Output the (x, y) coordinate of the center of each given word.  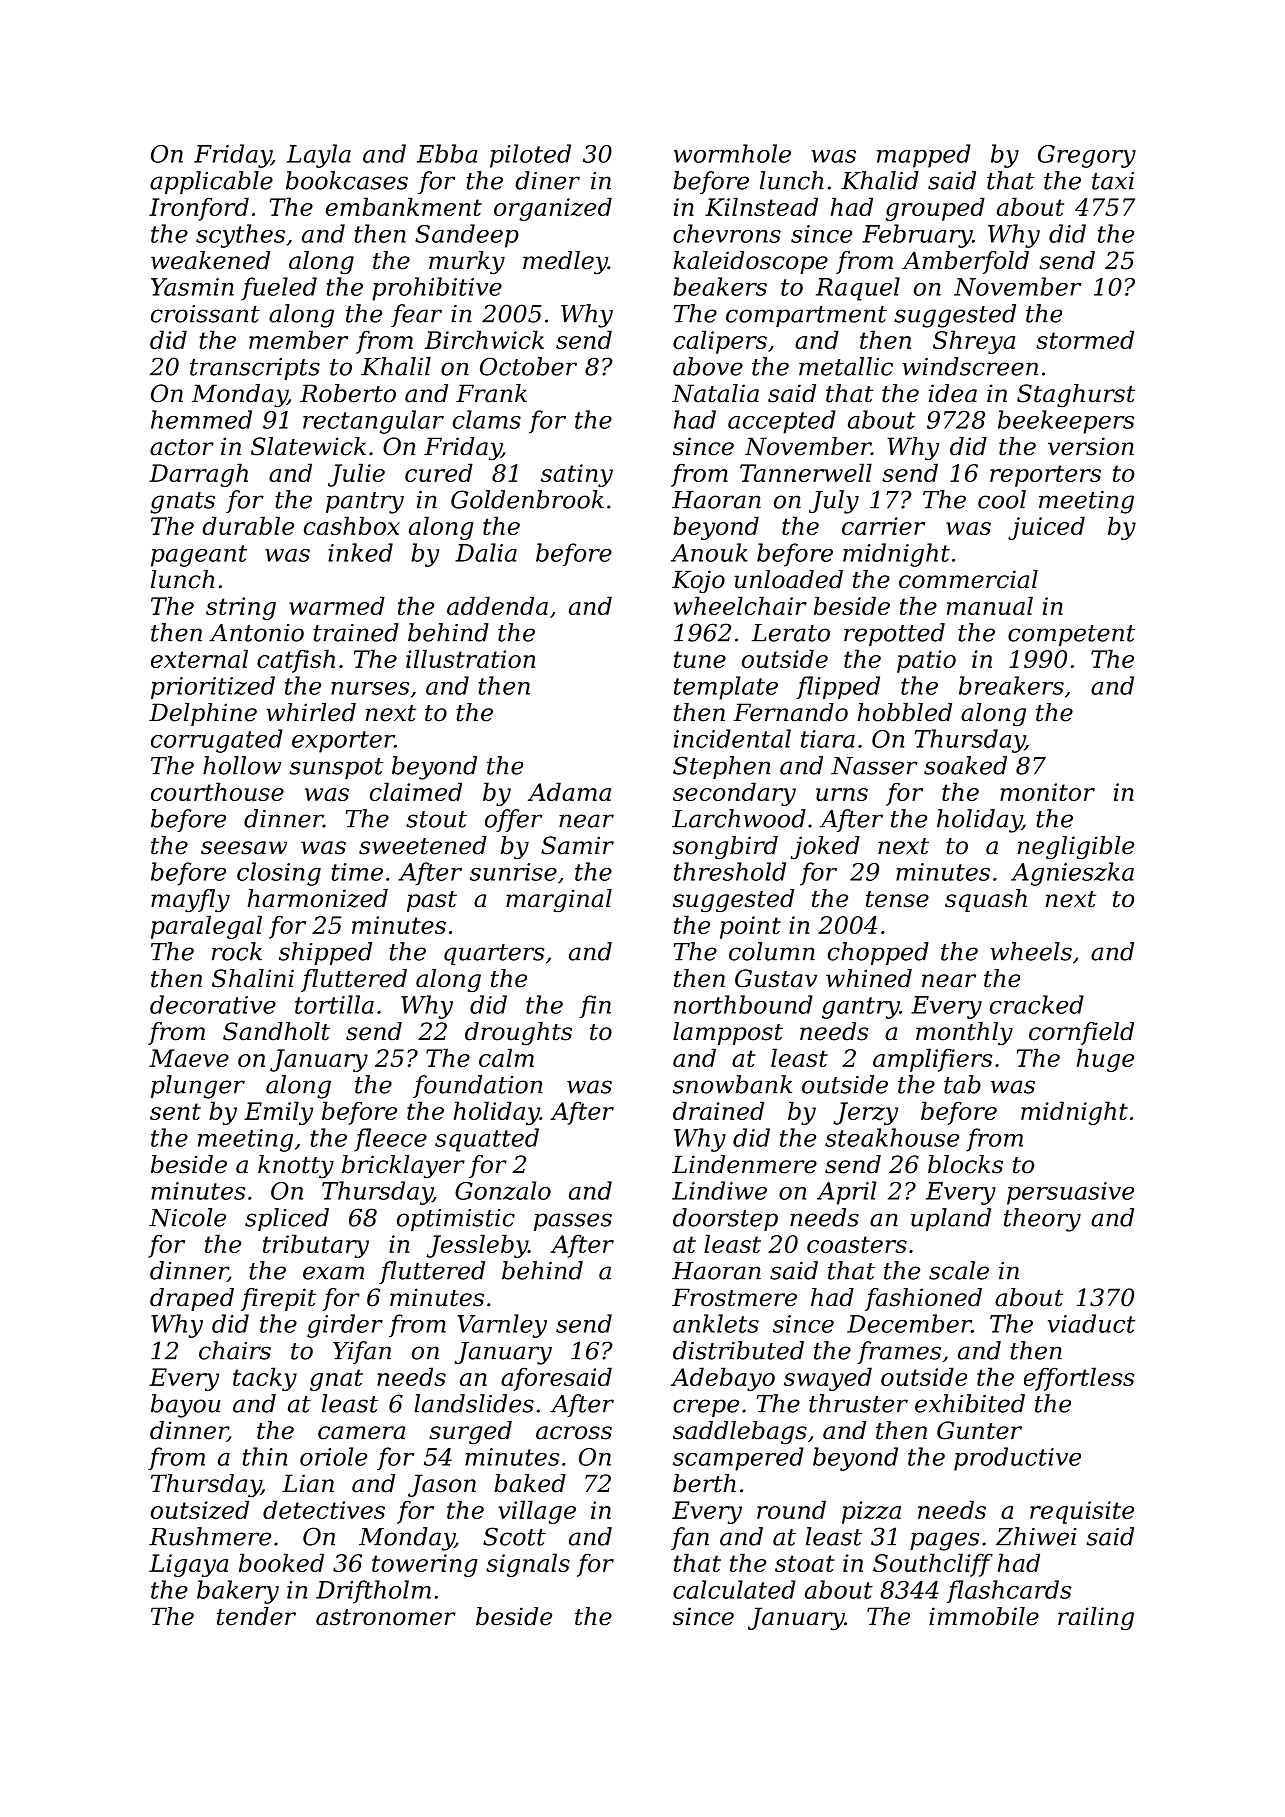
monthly (964, 1034)
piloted (530, 156)
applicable (211, 182)
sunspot (336, 768)
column (772, 951)
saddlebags (740, 1432)
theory (1042, 1220)
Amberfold (965, 262)
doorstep (725, 1219)
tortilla (334, 1004)
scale (959, 1270)
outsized (200, 1510)
